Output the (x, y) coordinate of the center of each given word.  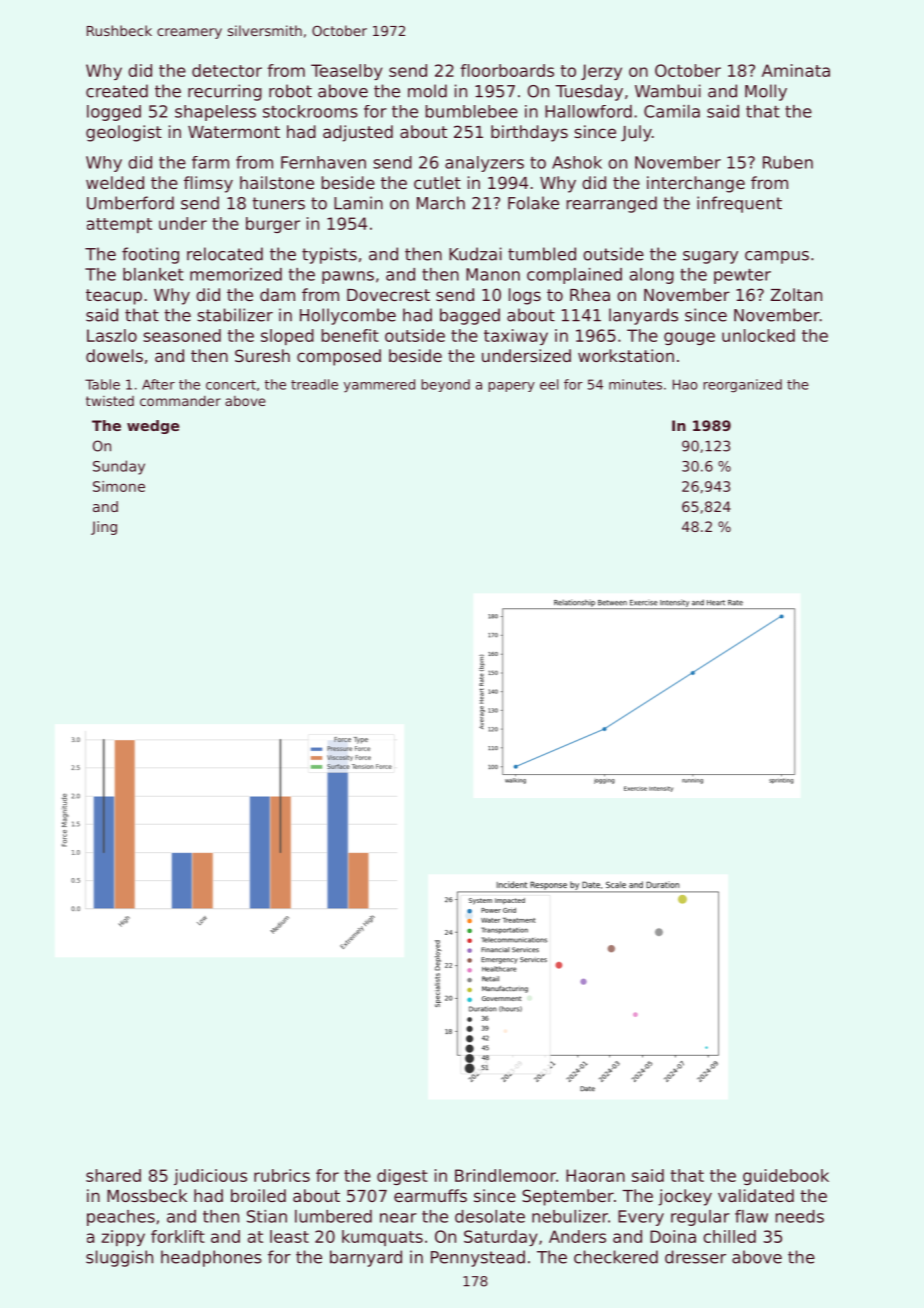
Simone (119, 486)
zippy (123, 1238)
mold (427, 91)
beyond (445, 385)
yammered (379, 386)
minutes (635, 384)
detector (227, 70)
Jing (104, 528)
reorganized (742, 386)
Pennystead (478, 1258)
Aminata (796, 70)
